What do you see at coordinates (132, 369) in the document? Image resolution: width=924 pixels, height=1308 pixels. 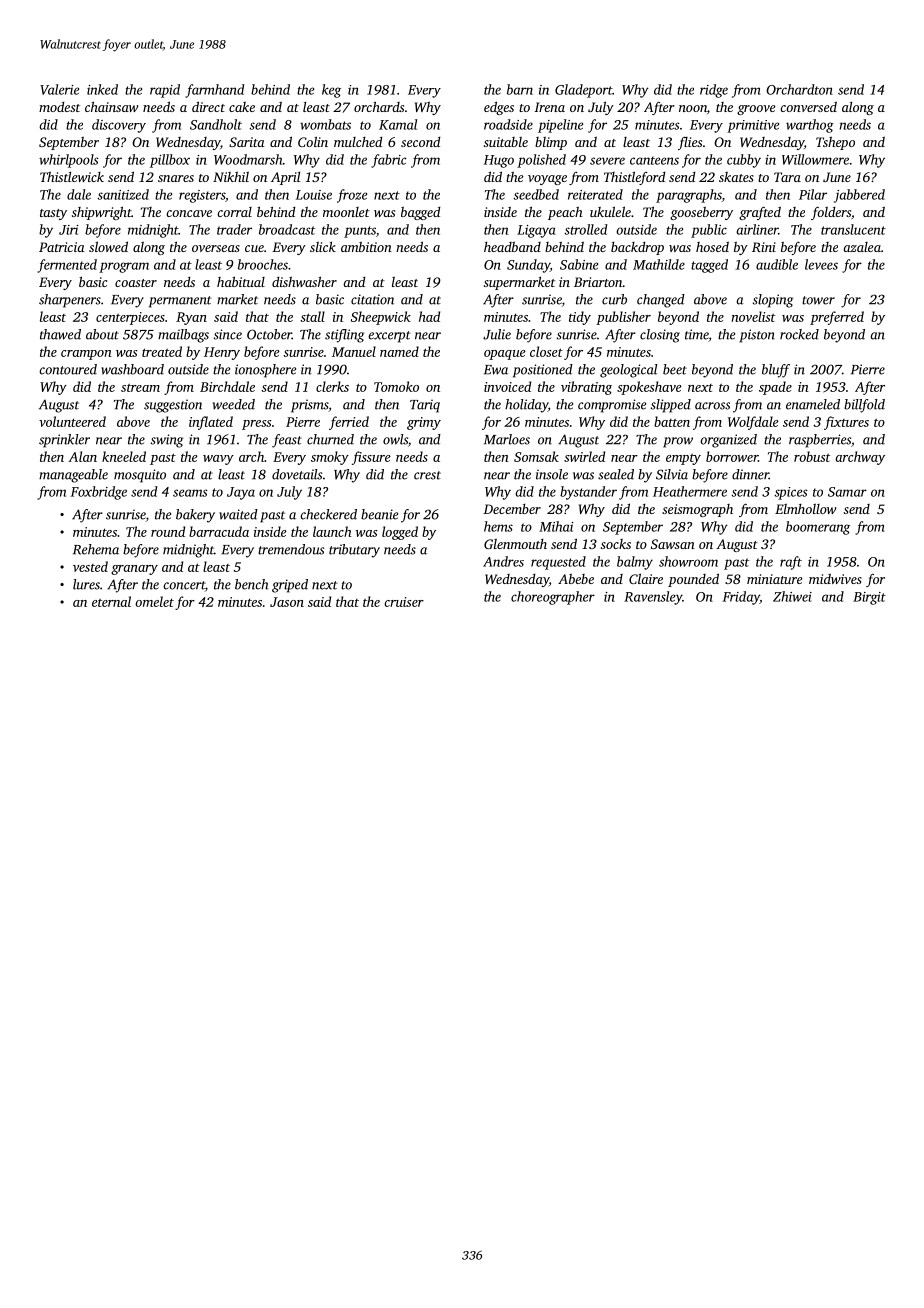 I see `washboard` at bounding box center [132, 369].
